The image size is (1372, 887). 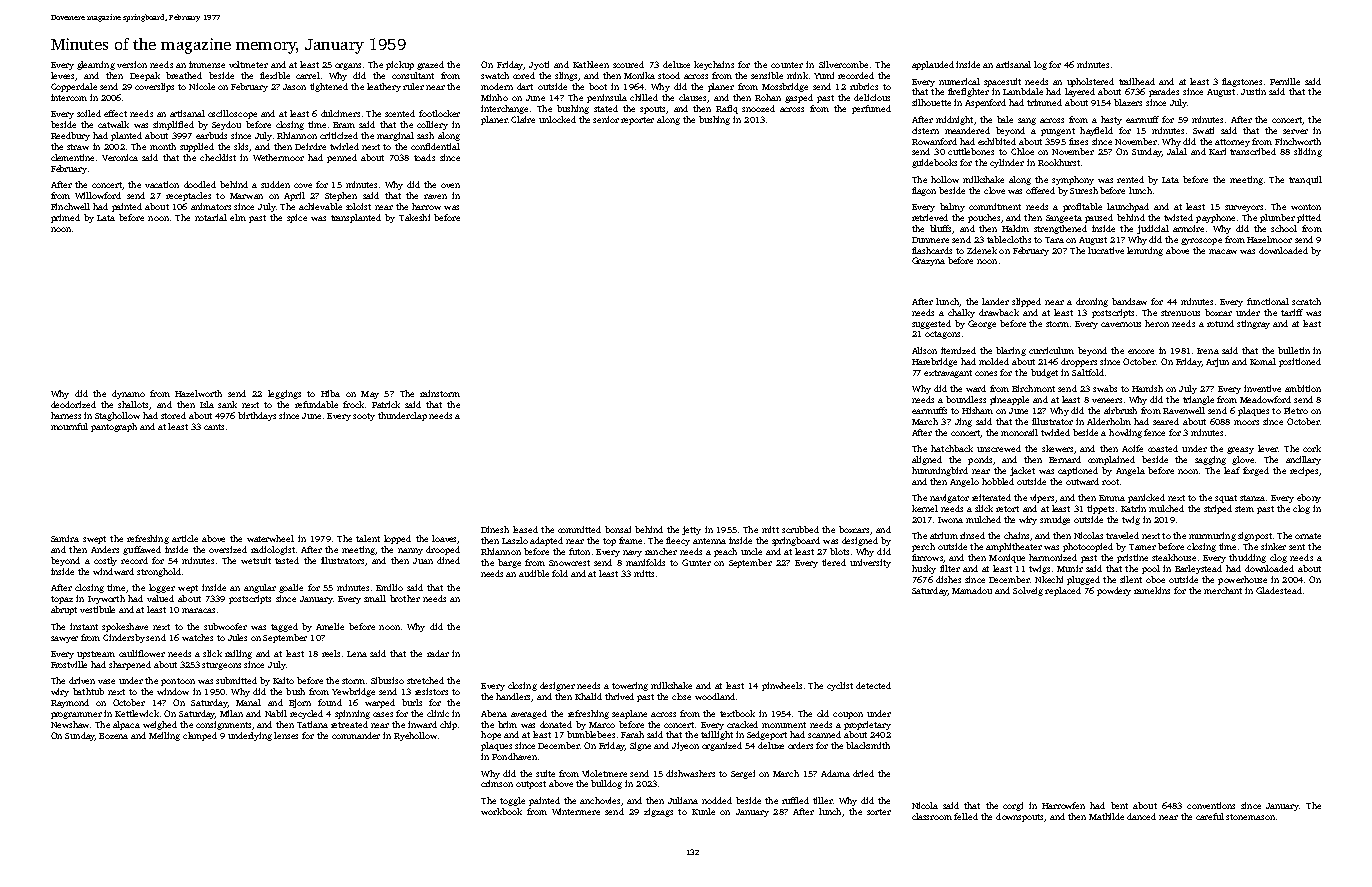 What do you see at coordinates (128, 394) in the page?
I see `dynamo` at bounding box center [128, 394].
